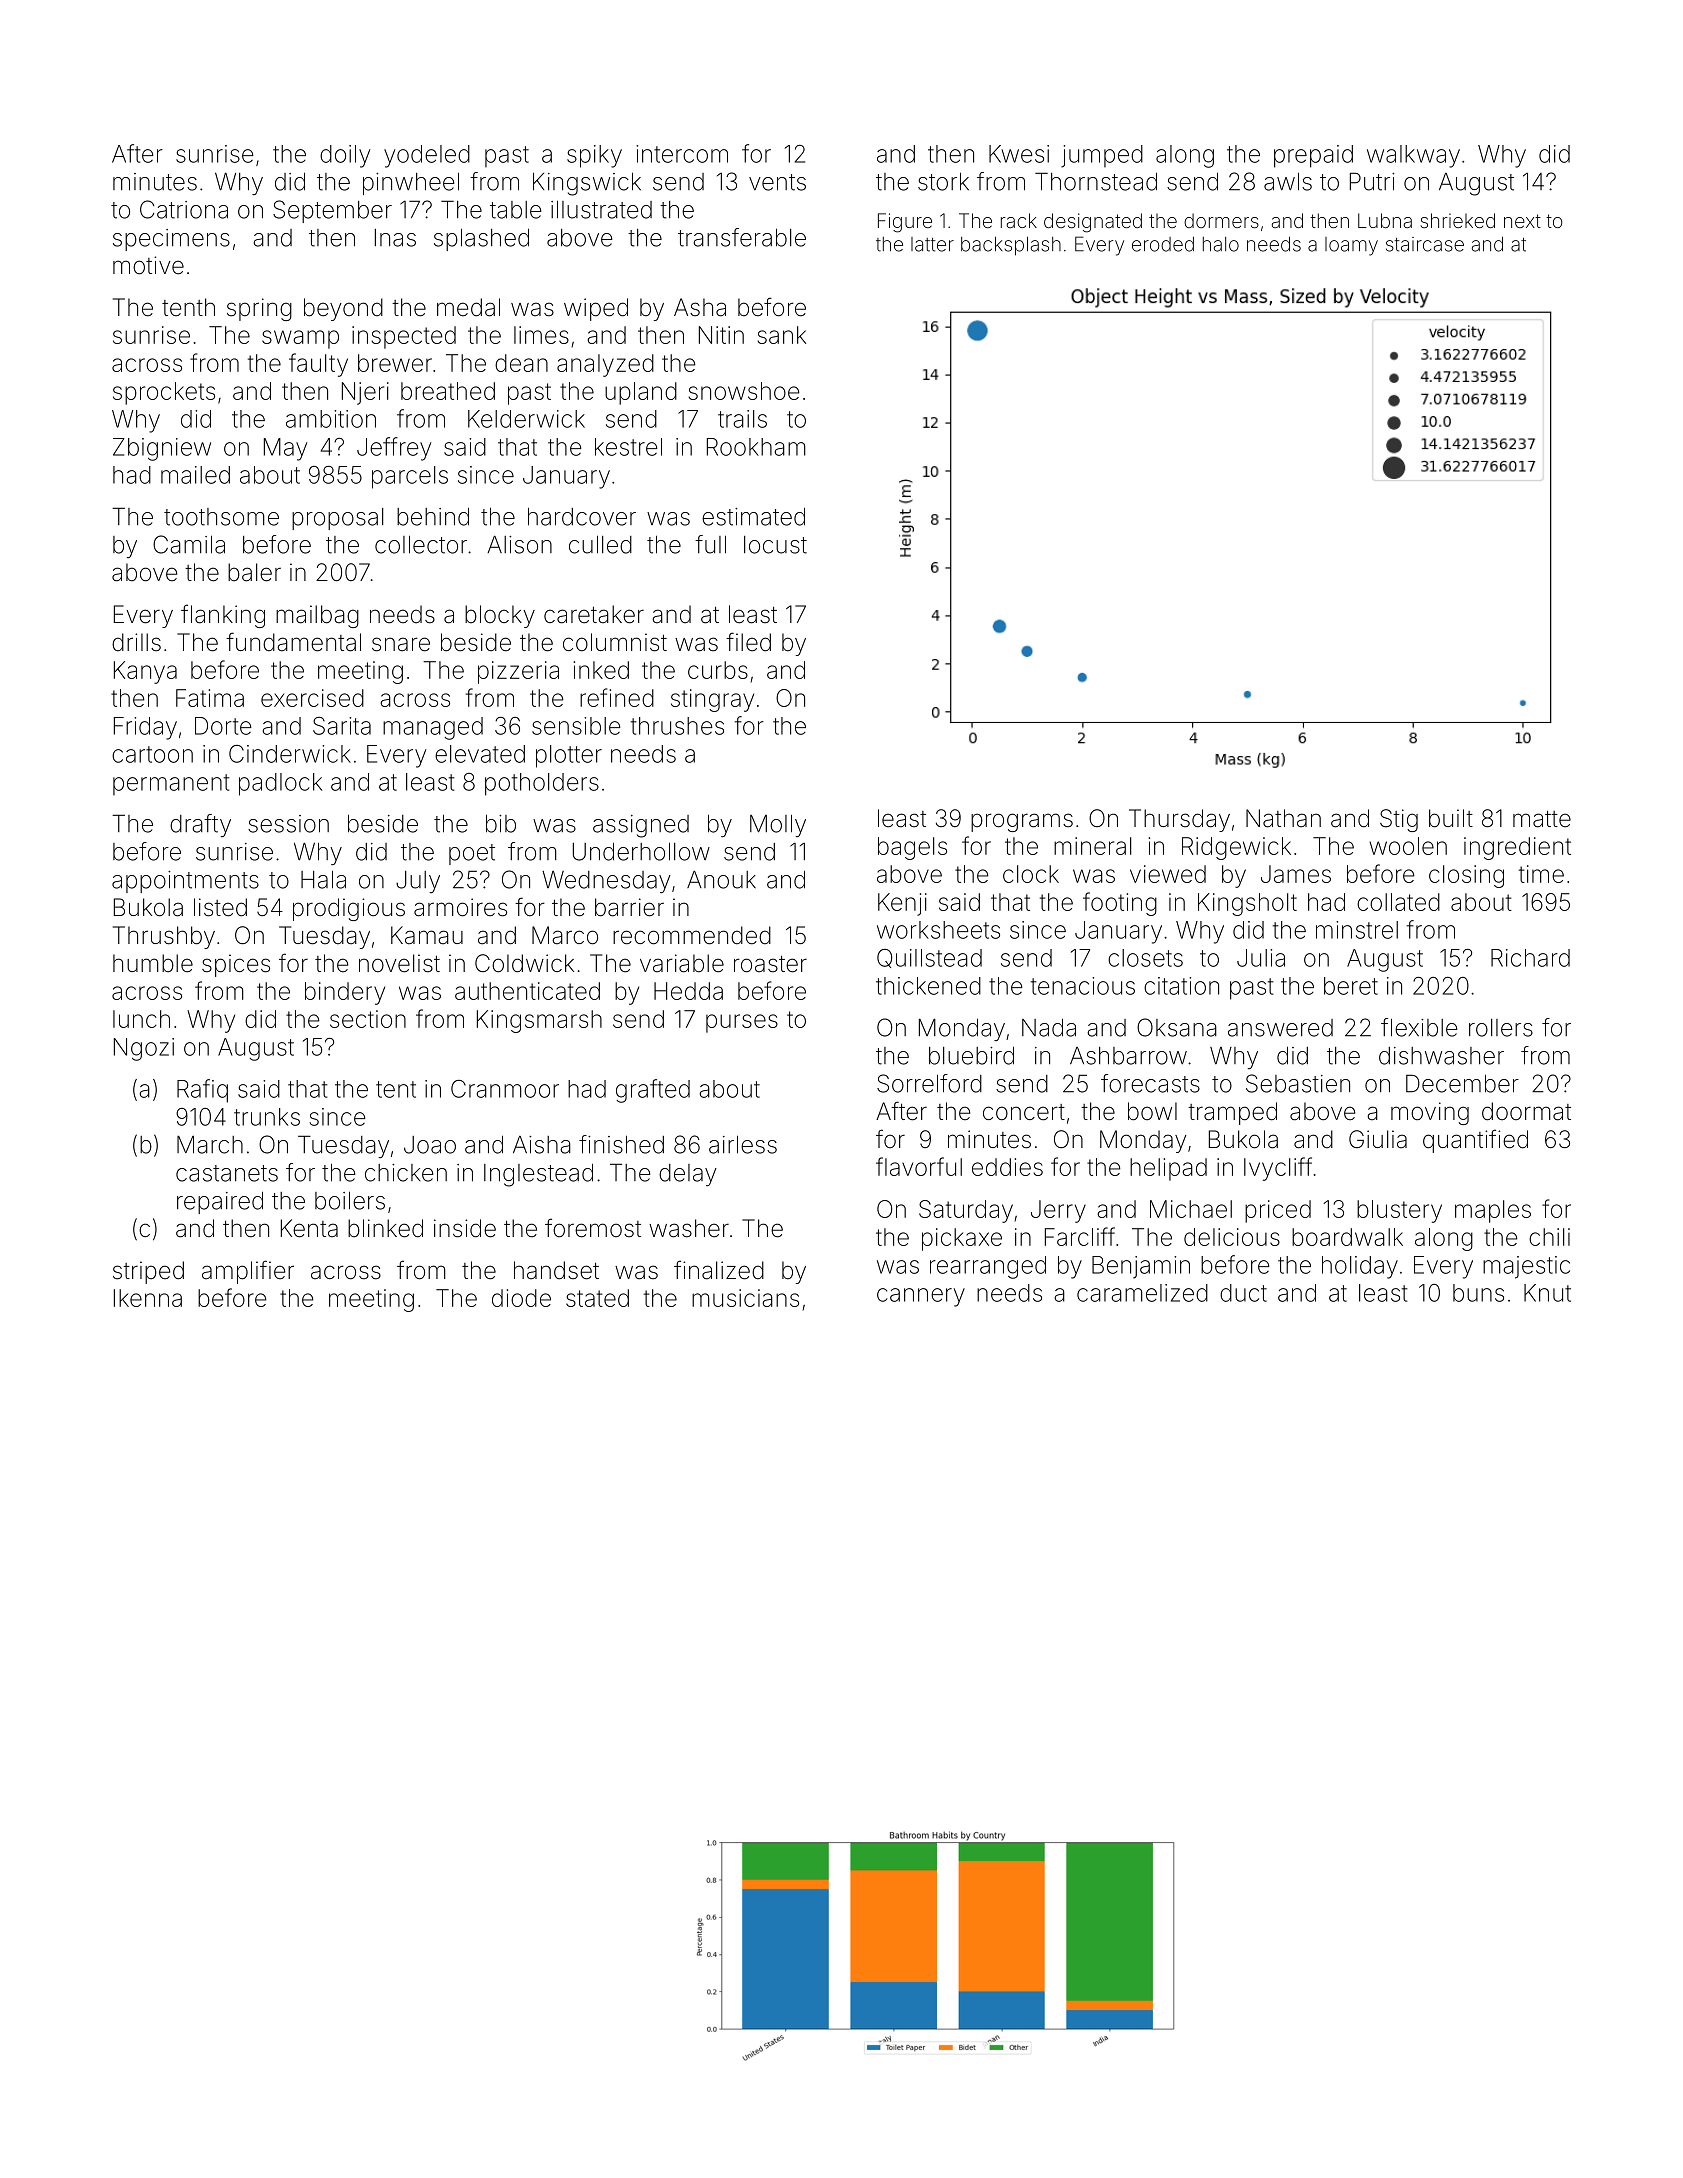 The width and height of the screenshot is (1683, 2178). I want to click on mailed, so click(195, 475).
